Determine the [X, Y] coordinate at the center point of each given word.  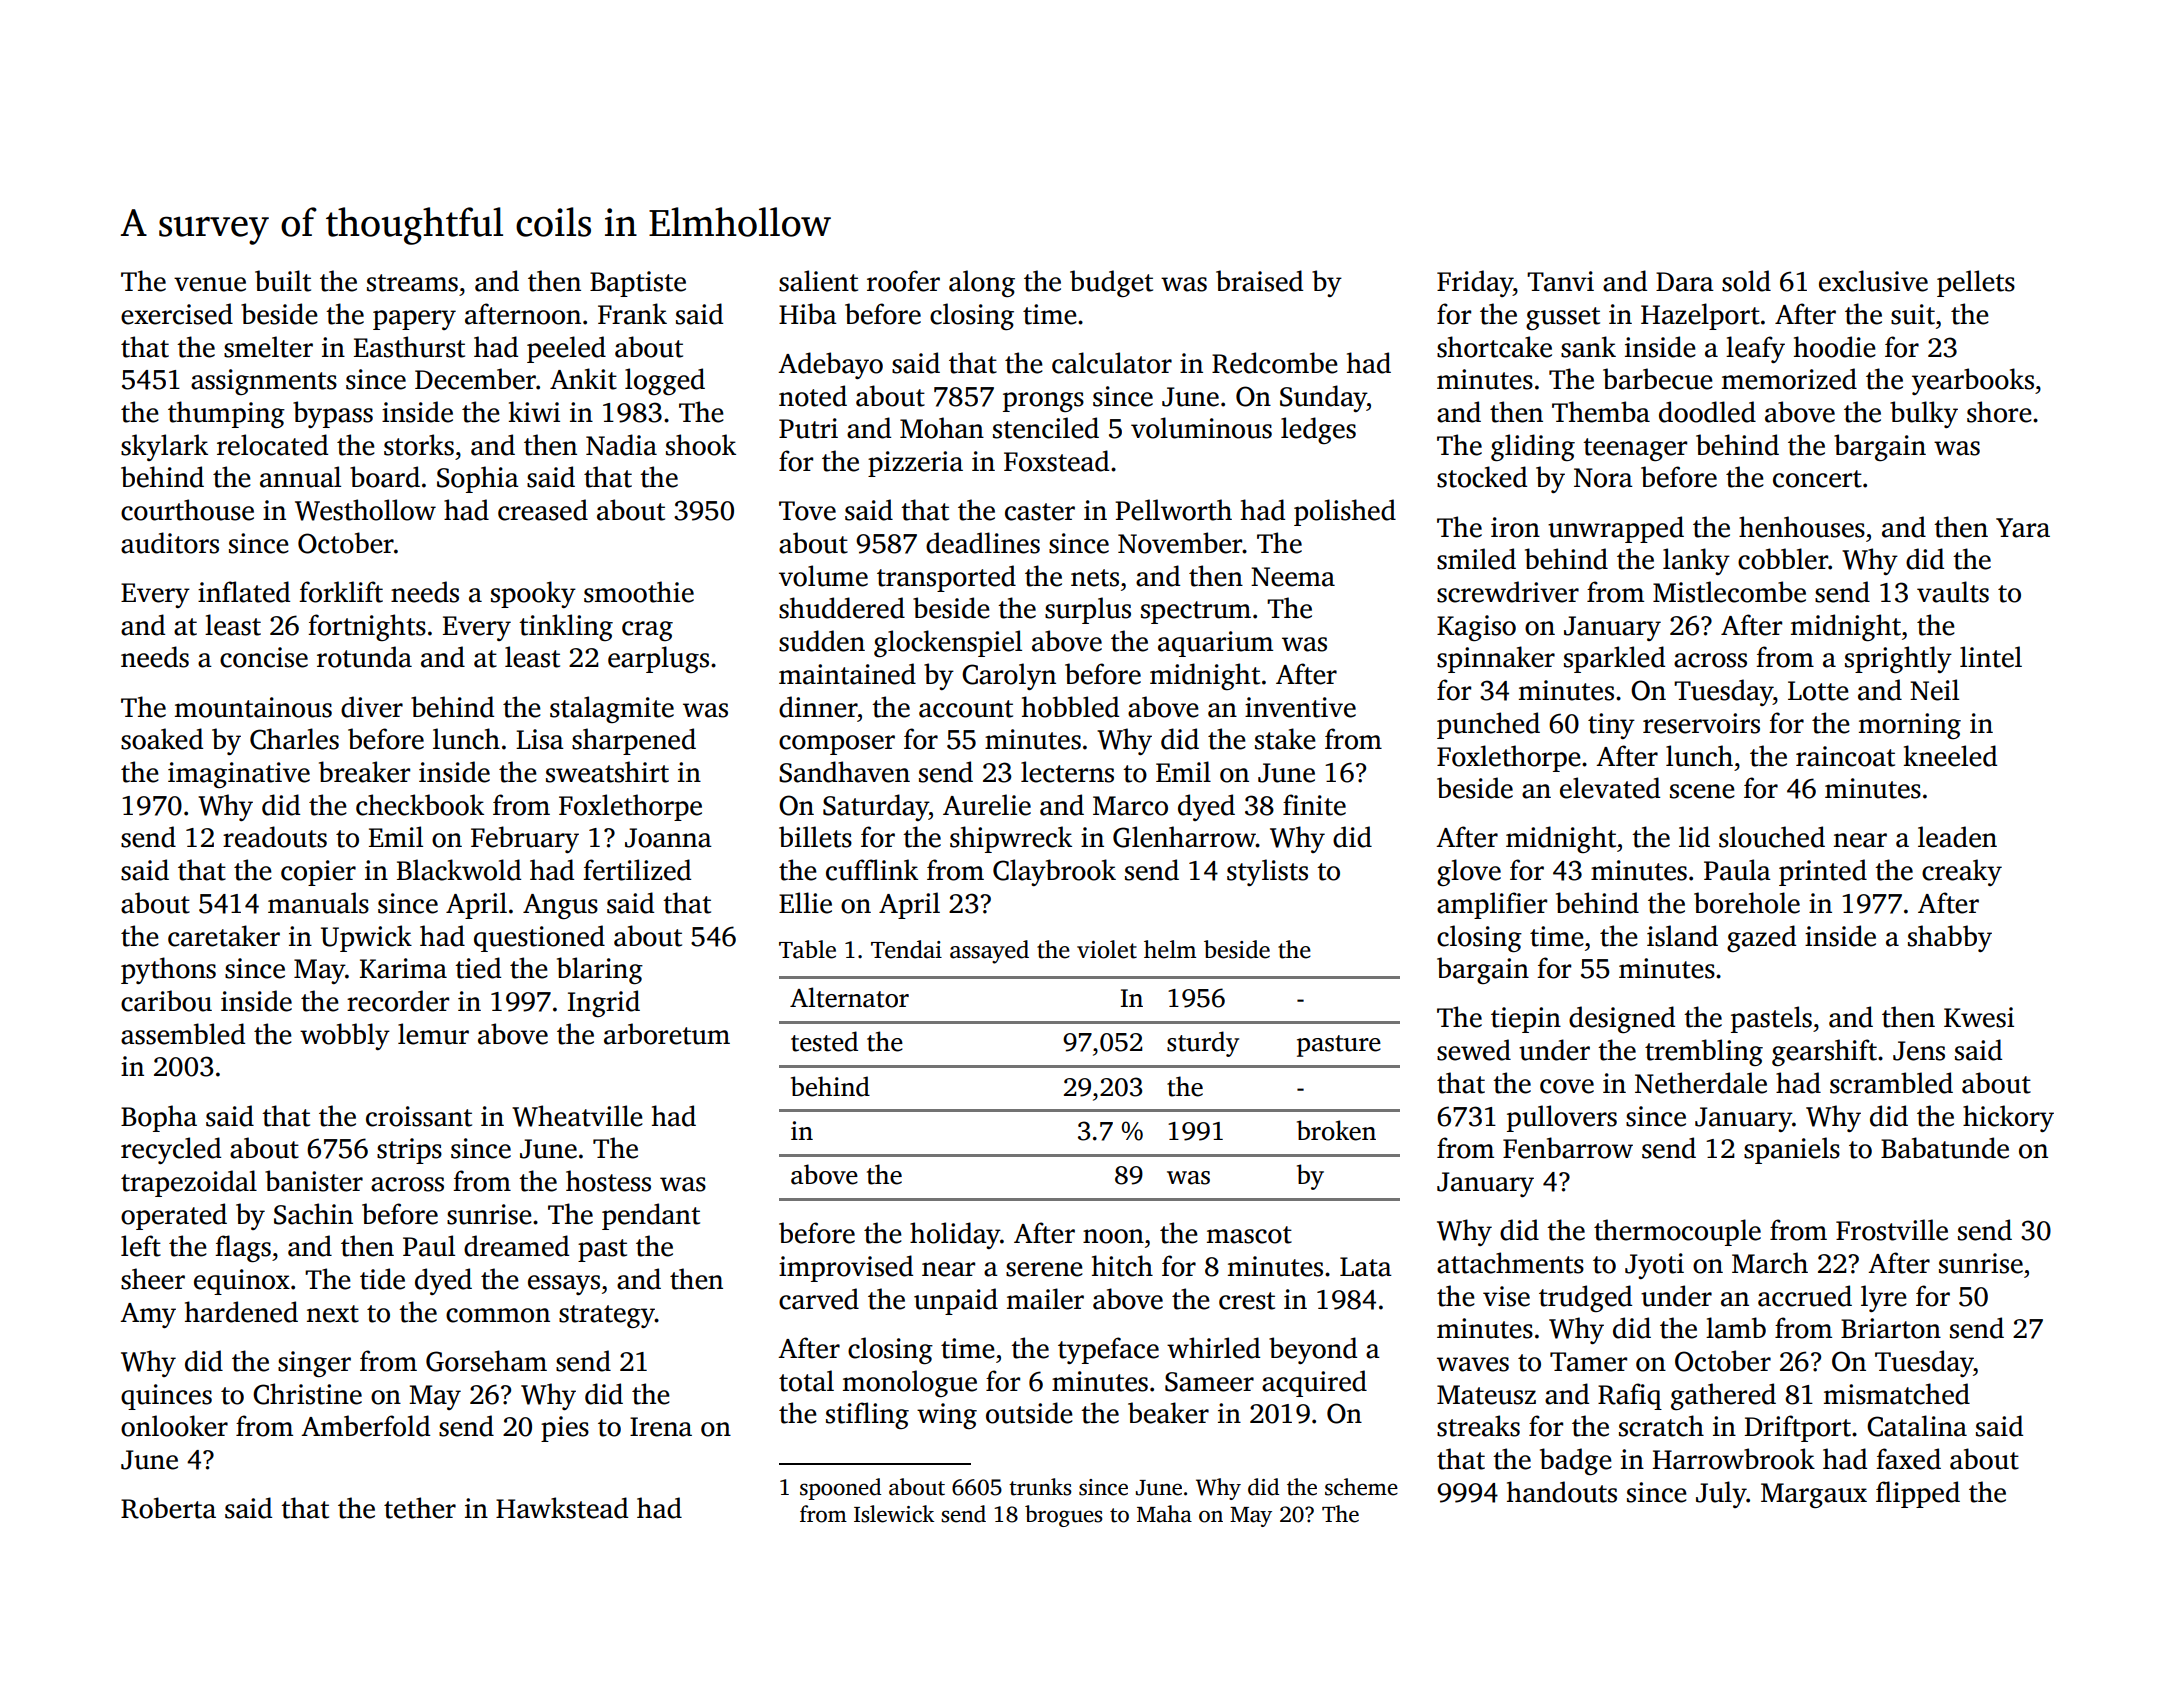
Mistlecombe [1729, 592]
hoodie [1835, 347]
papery [414, 320]
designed [1622, 1019]
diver [372, 707]
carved [819, 1299]
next [333, 1314]
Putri [808, 428]
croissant [419, 1116]
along [982, 283]
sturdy [1203, 1044]
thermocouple [1677, 1232]
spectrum [1196, 612]
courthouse [187, 510]
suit [1913, 314]
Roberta [168, 1508]
